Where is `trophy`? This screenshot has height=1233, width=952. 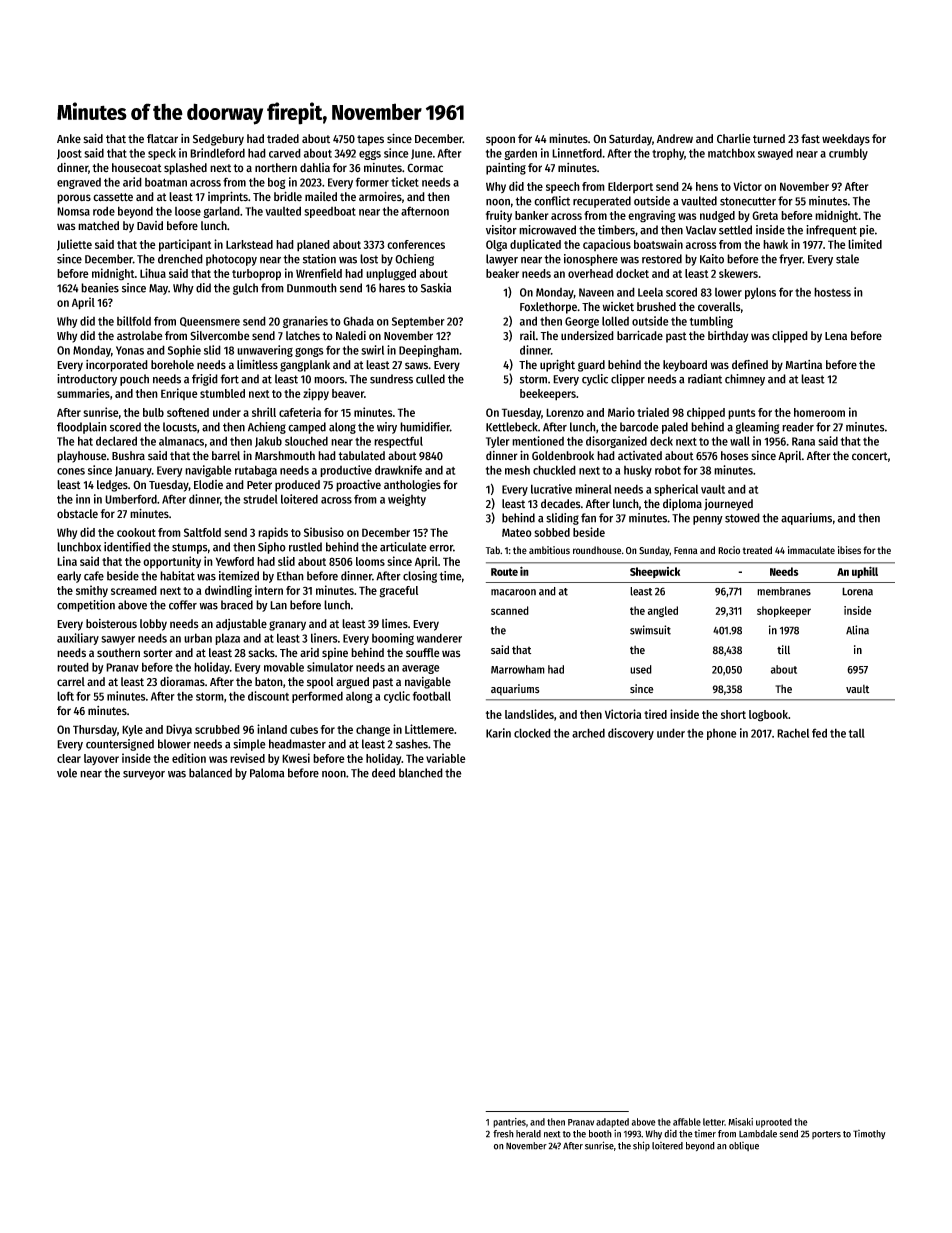
trophy is located at coordinates (668, 154).
